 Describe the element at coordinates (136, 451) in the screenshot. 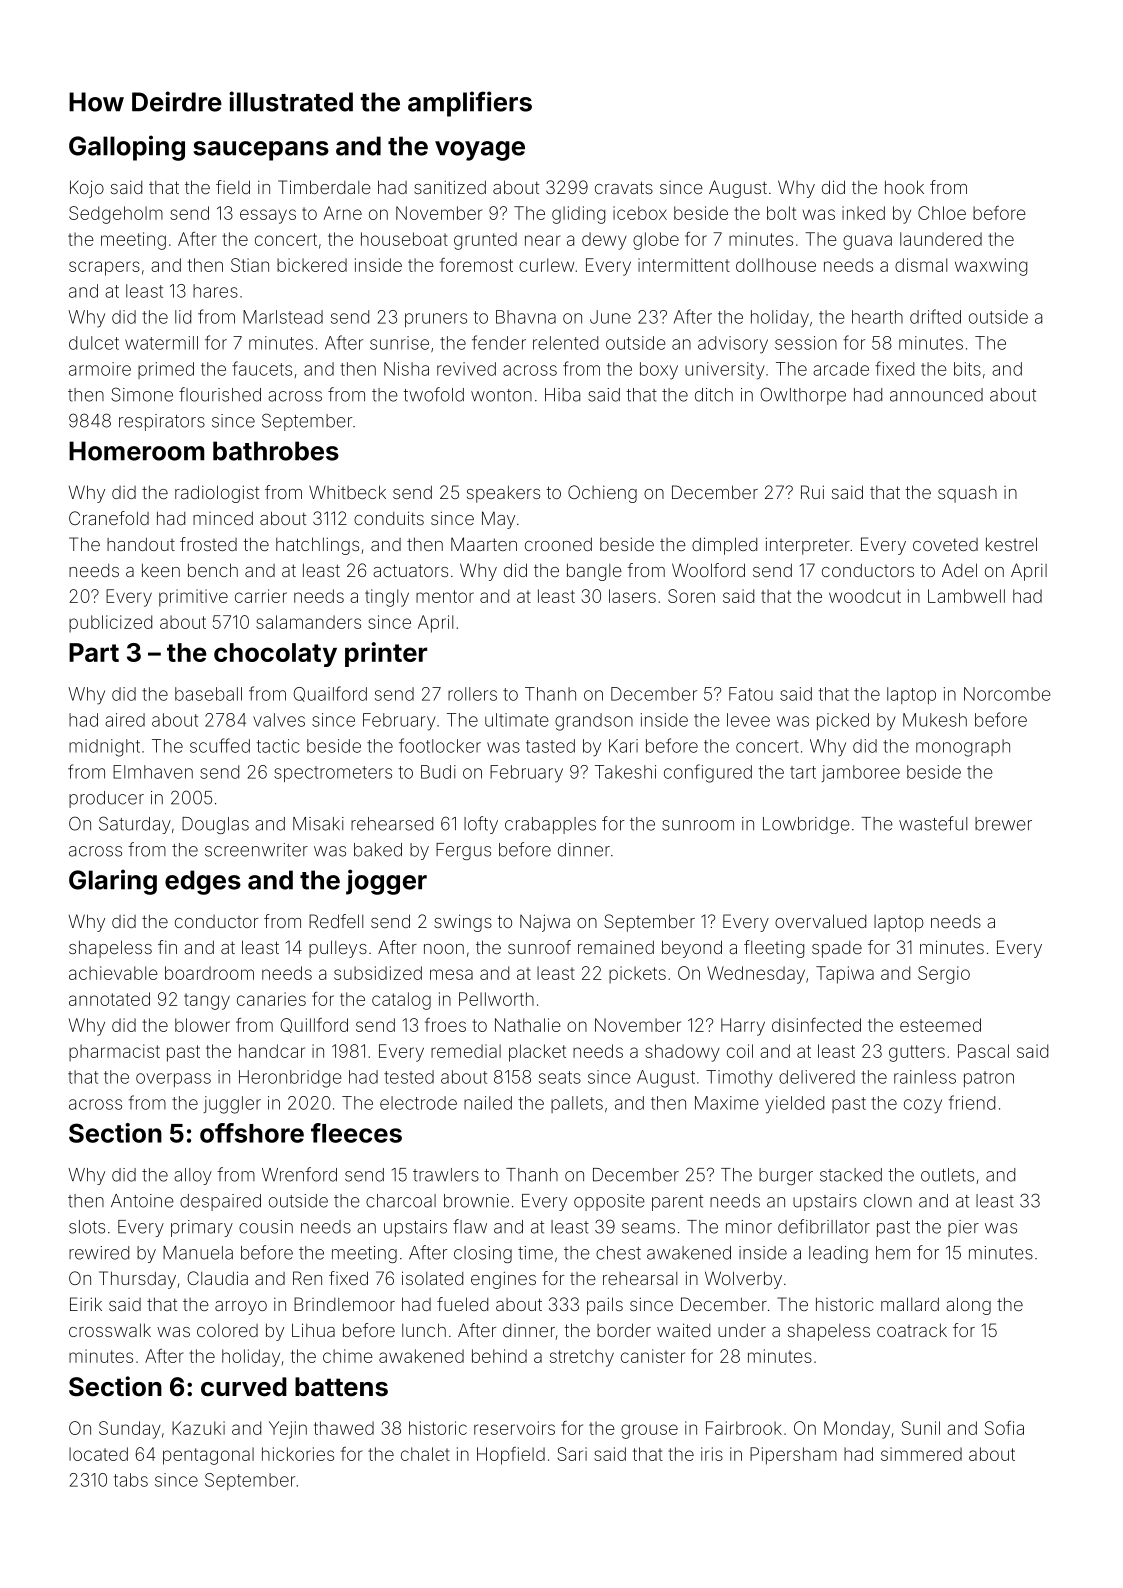

I see `Homeroom` at that location.
